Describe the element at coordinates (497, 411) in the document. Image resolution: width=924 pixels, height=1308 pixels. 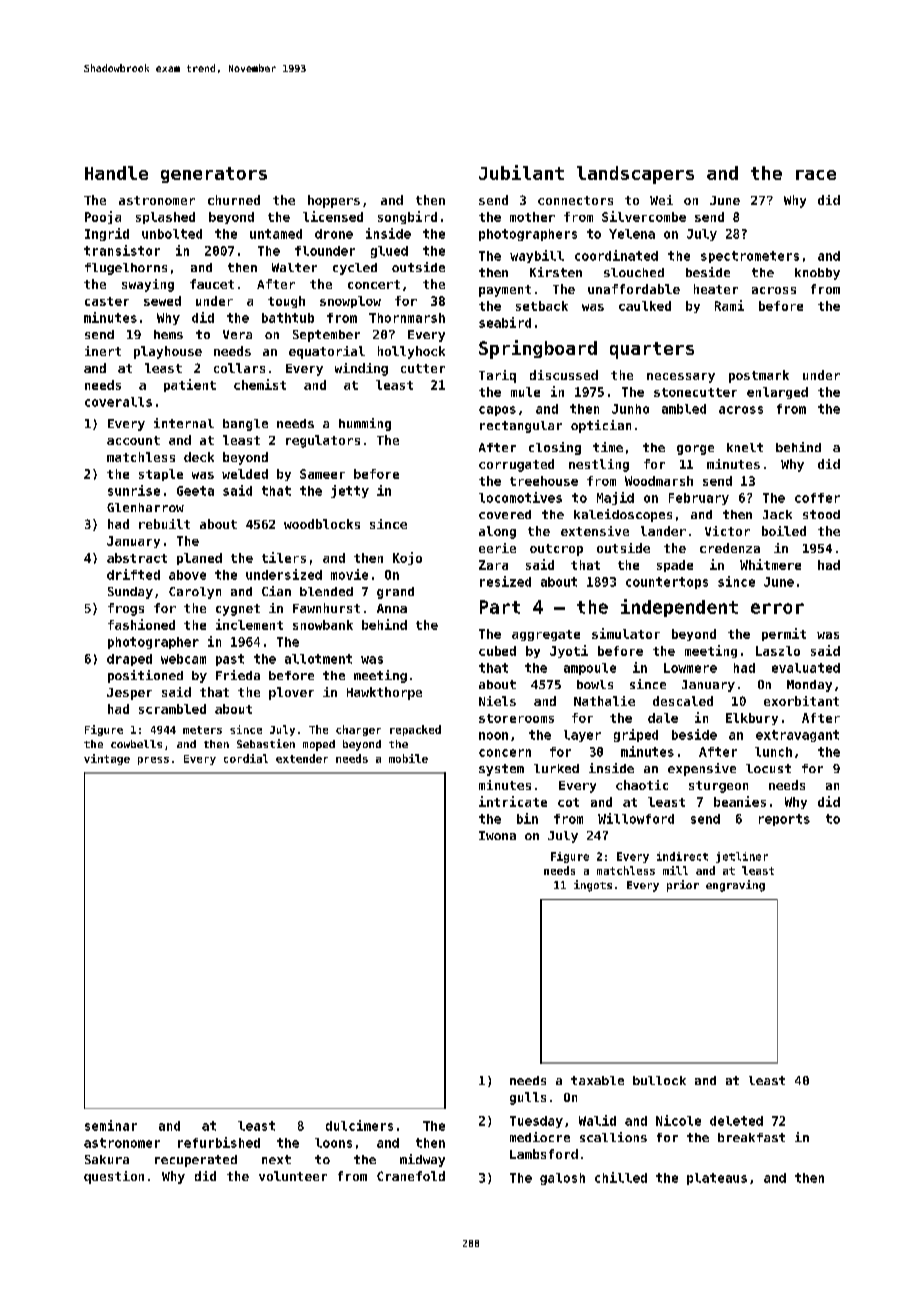
I see `capos` at that location.
